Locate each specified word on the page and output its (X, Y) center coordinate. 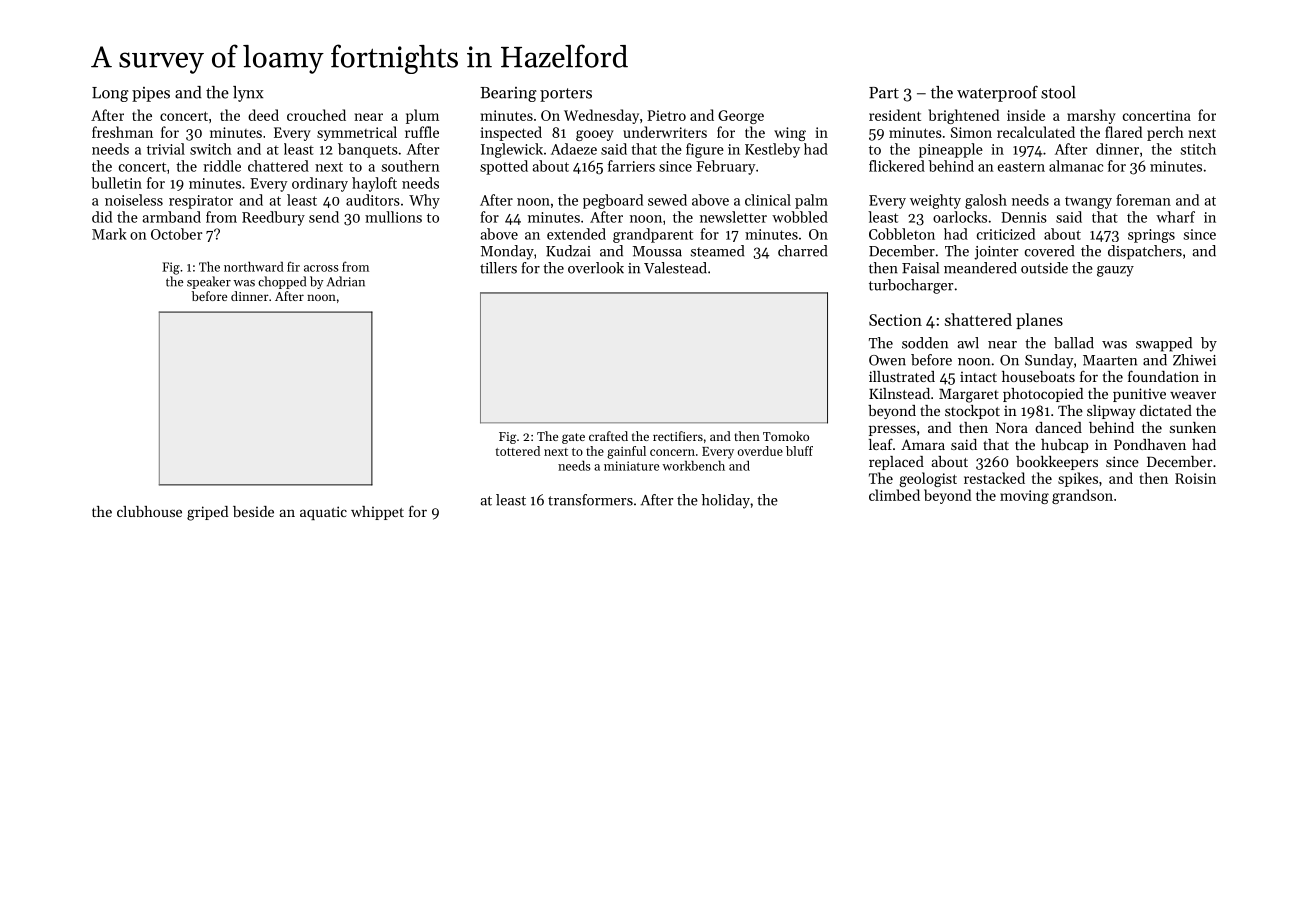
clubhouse (149, 511)
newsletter (733, 217)
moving (1024, 497)
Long (110, 94)
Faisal (920, 268)
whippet (377, 513)
